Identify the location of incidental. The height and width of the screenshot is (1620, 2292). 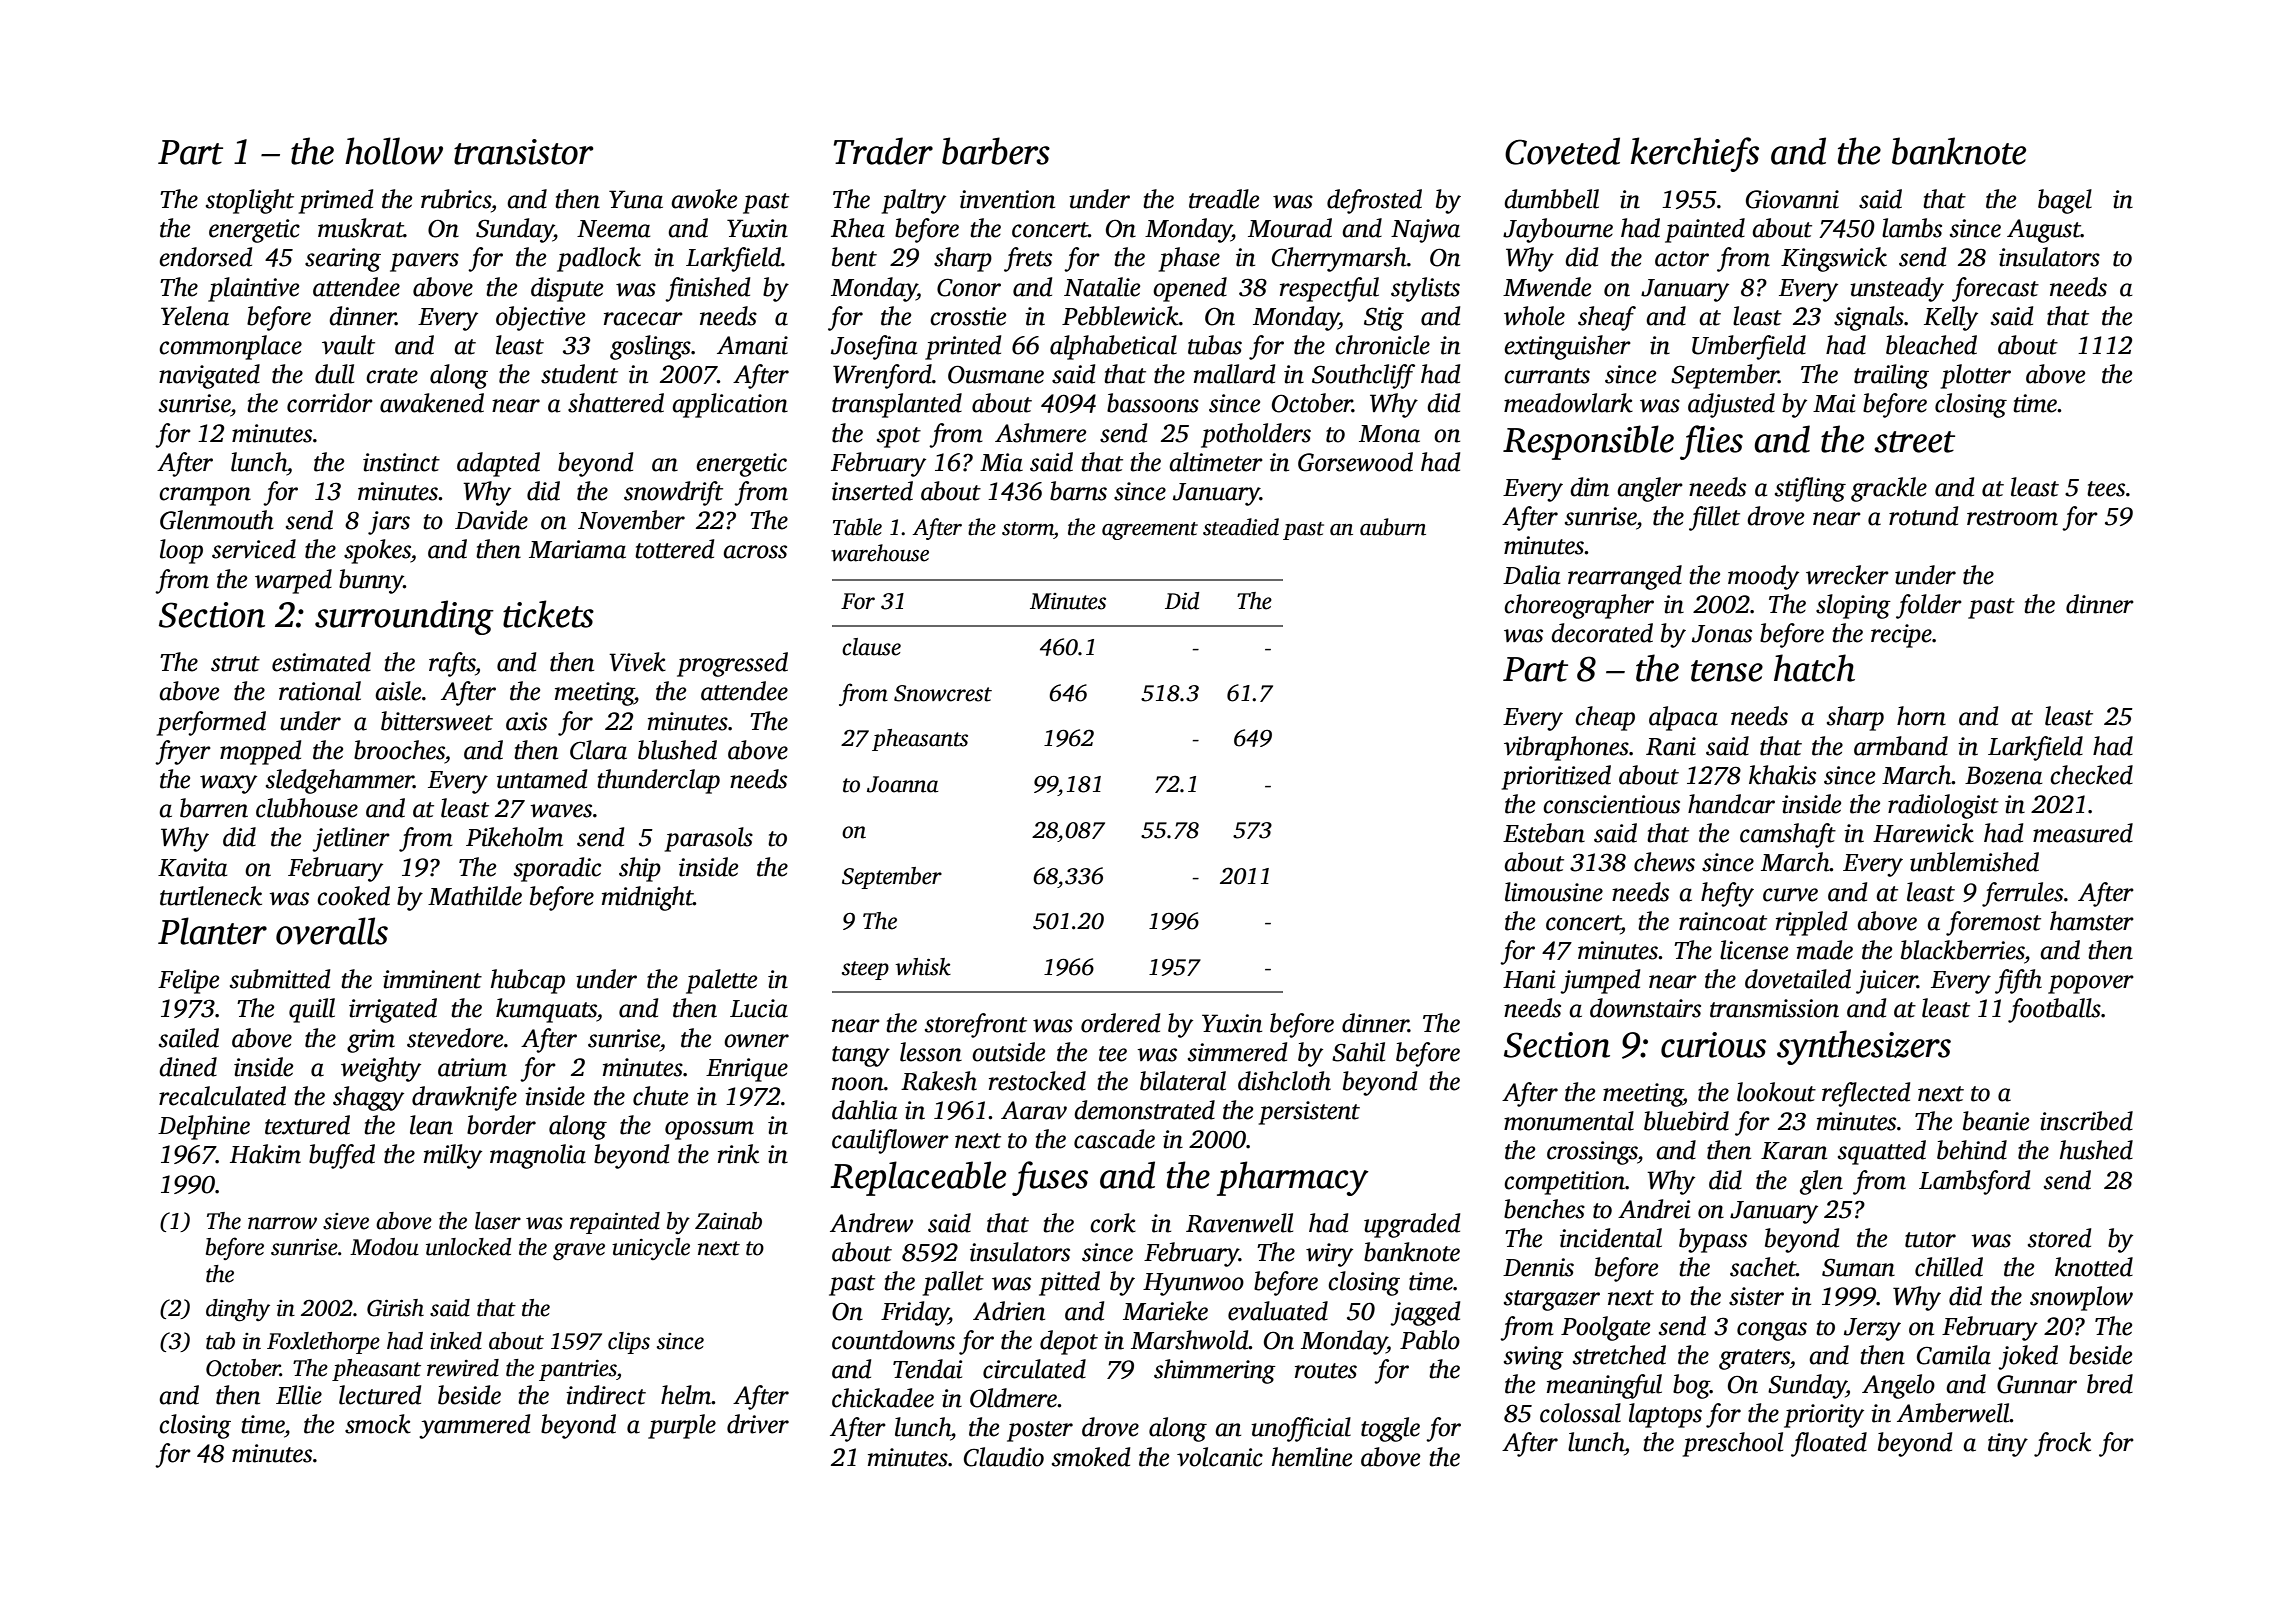
(1611, 1238).
